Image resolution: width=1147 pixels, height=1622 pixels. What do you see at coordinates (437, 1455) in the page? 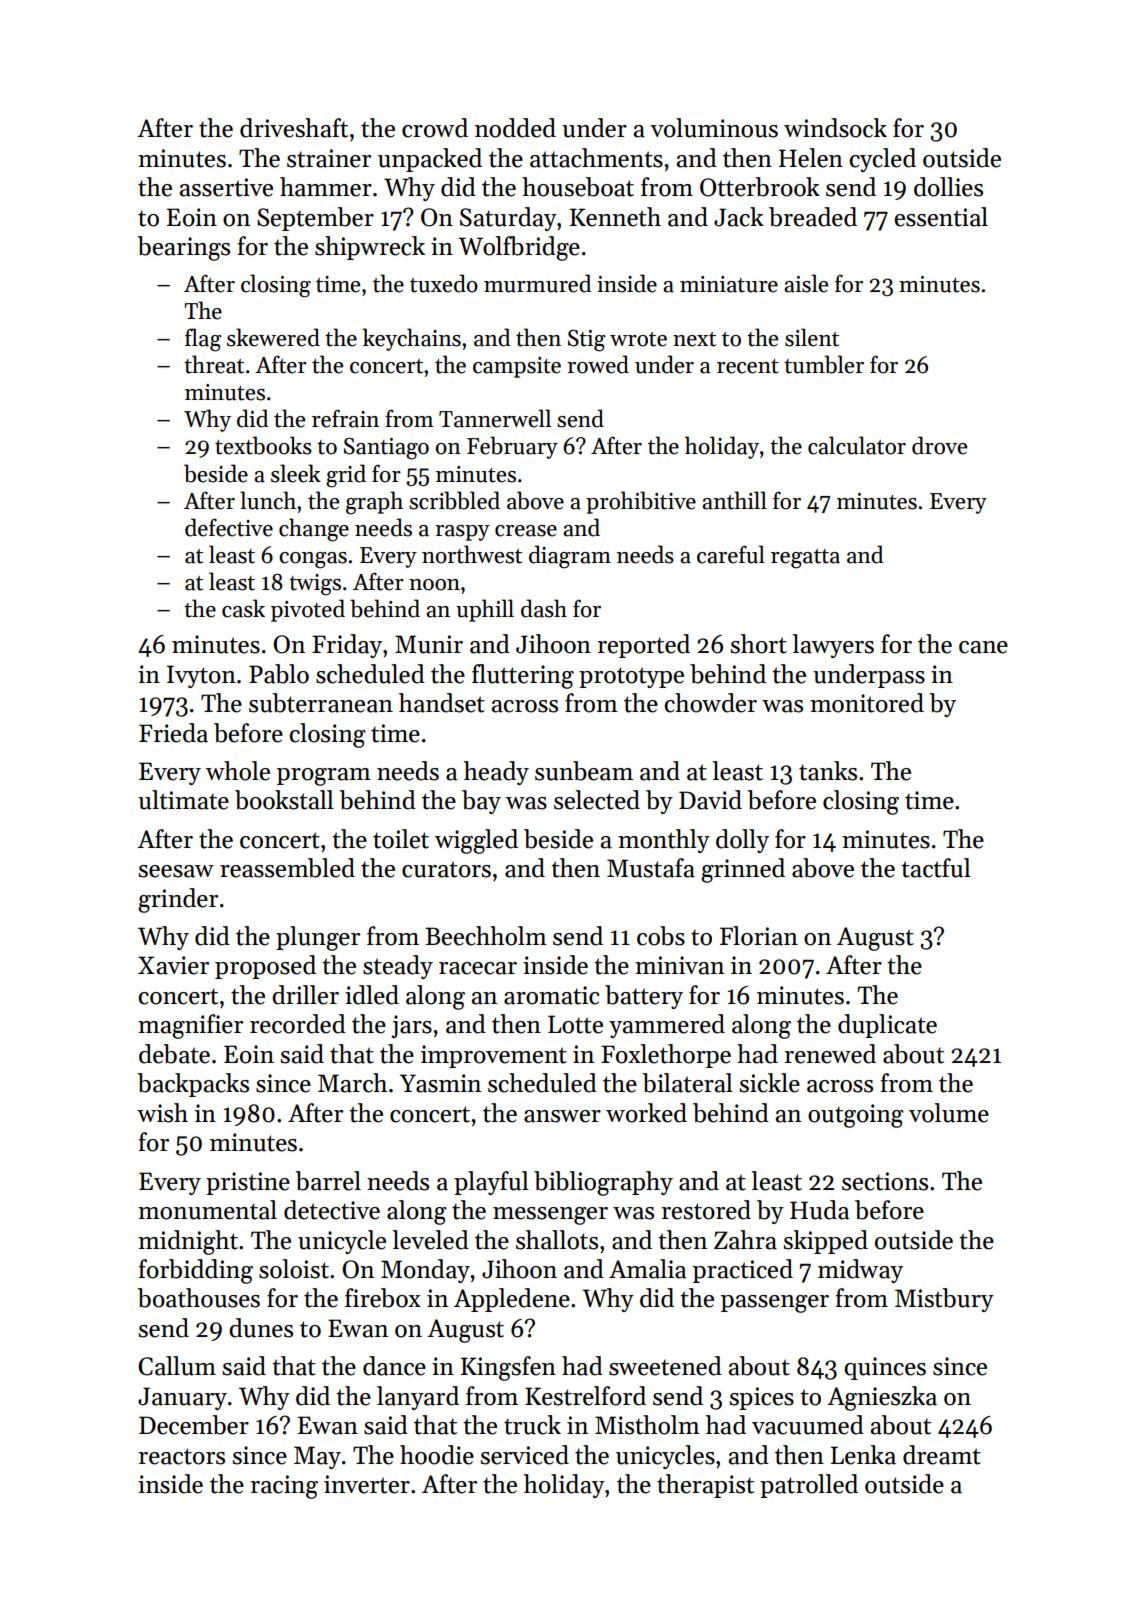
I see `hoodie` at bounding box center [437, 1455].
